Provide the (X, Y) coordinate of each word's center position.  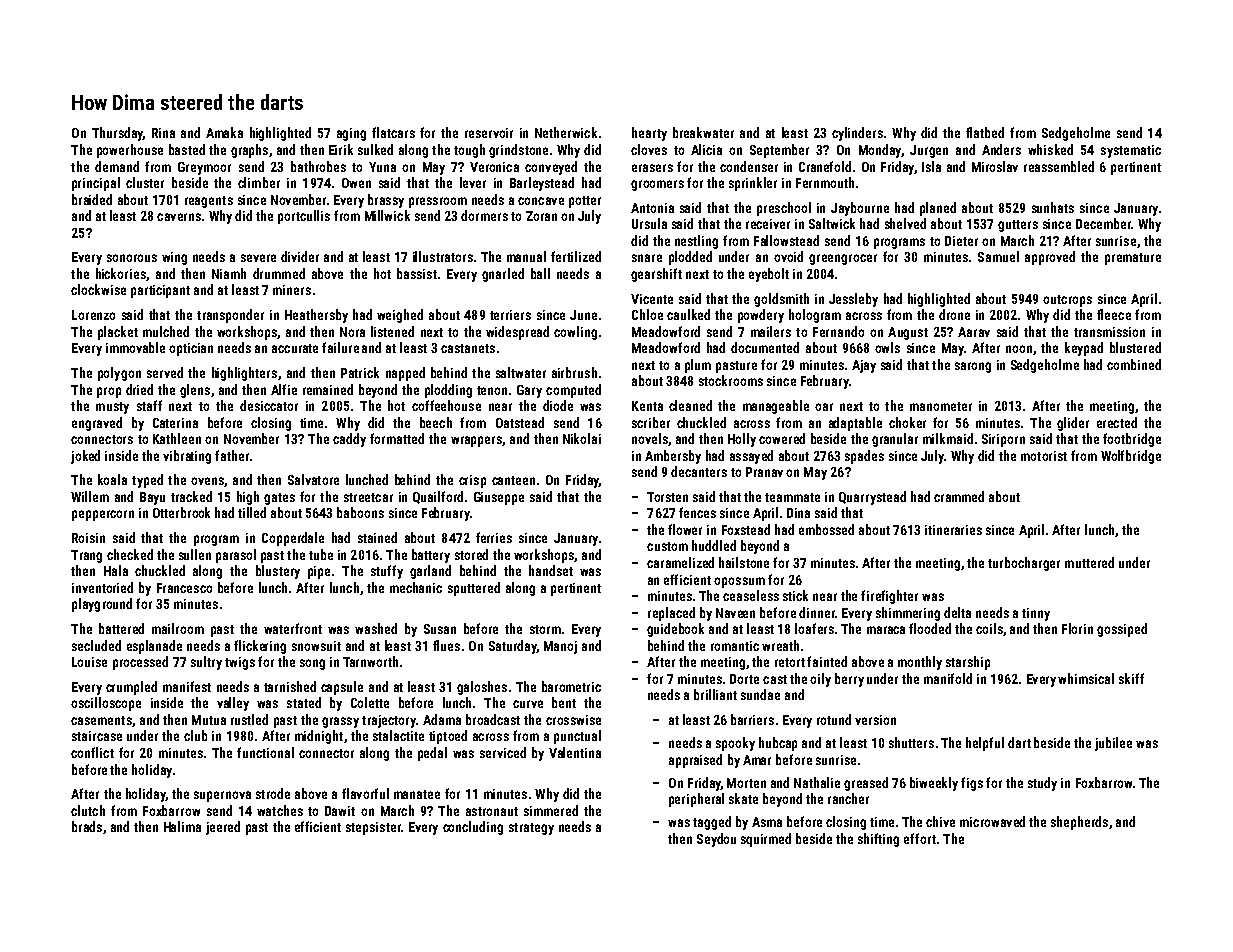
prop (109, 392)
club (195, 735)
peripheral (696, 800)
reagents (209, 202)
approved (1050, 258)
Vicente (652, 299)
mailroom (178, 628)
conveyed (551, 168)
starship (968, 663)
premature (1133, 259)
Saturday (513, 647)
